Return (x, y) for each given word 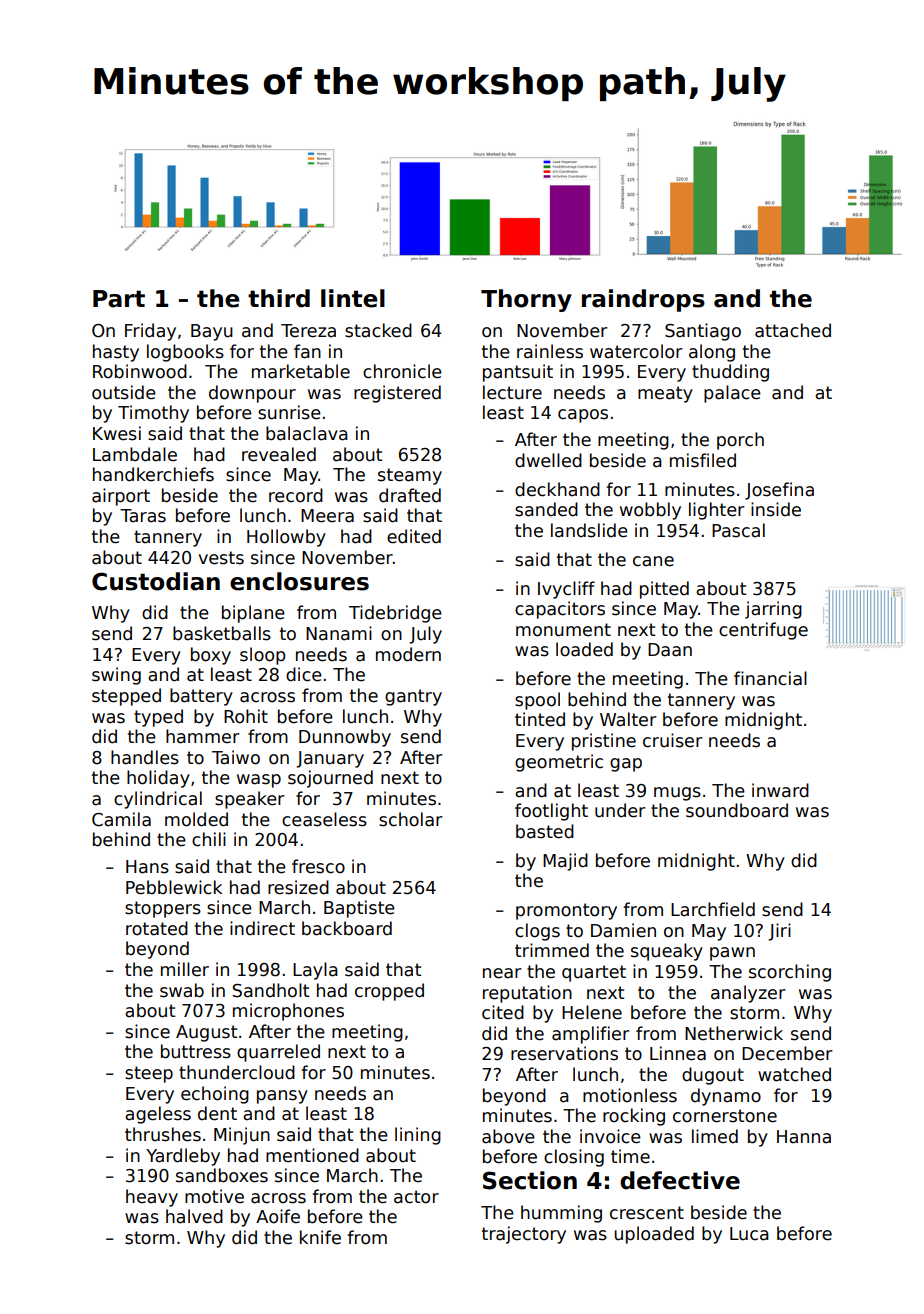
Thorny (526, 300)
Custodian (156, 581)
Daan (670, 650)
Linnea (678, 1053)
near (502, 973)
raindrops (643, 300)
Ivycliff (566, 590)
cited (503, 1012)
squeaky (667, 952)
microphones (288, 1012)
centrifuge (763, 631)
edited (414, 536)
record (296, 495)
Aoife (278, 1216)
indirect (262, 928)
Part (119, 299)
